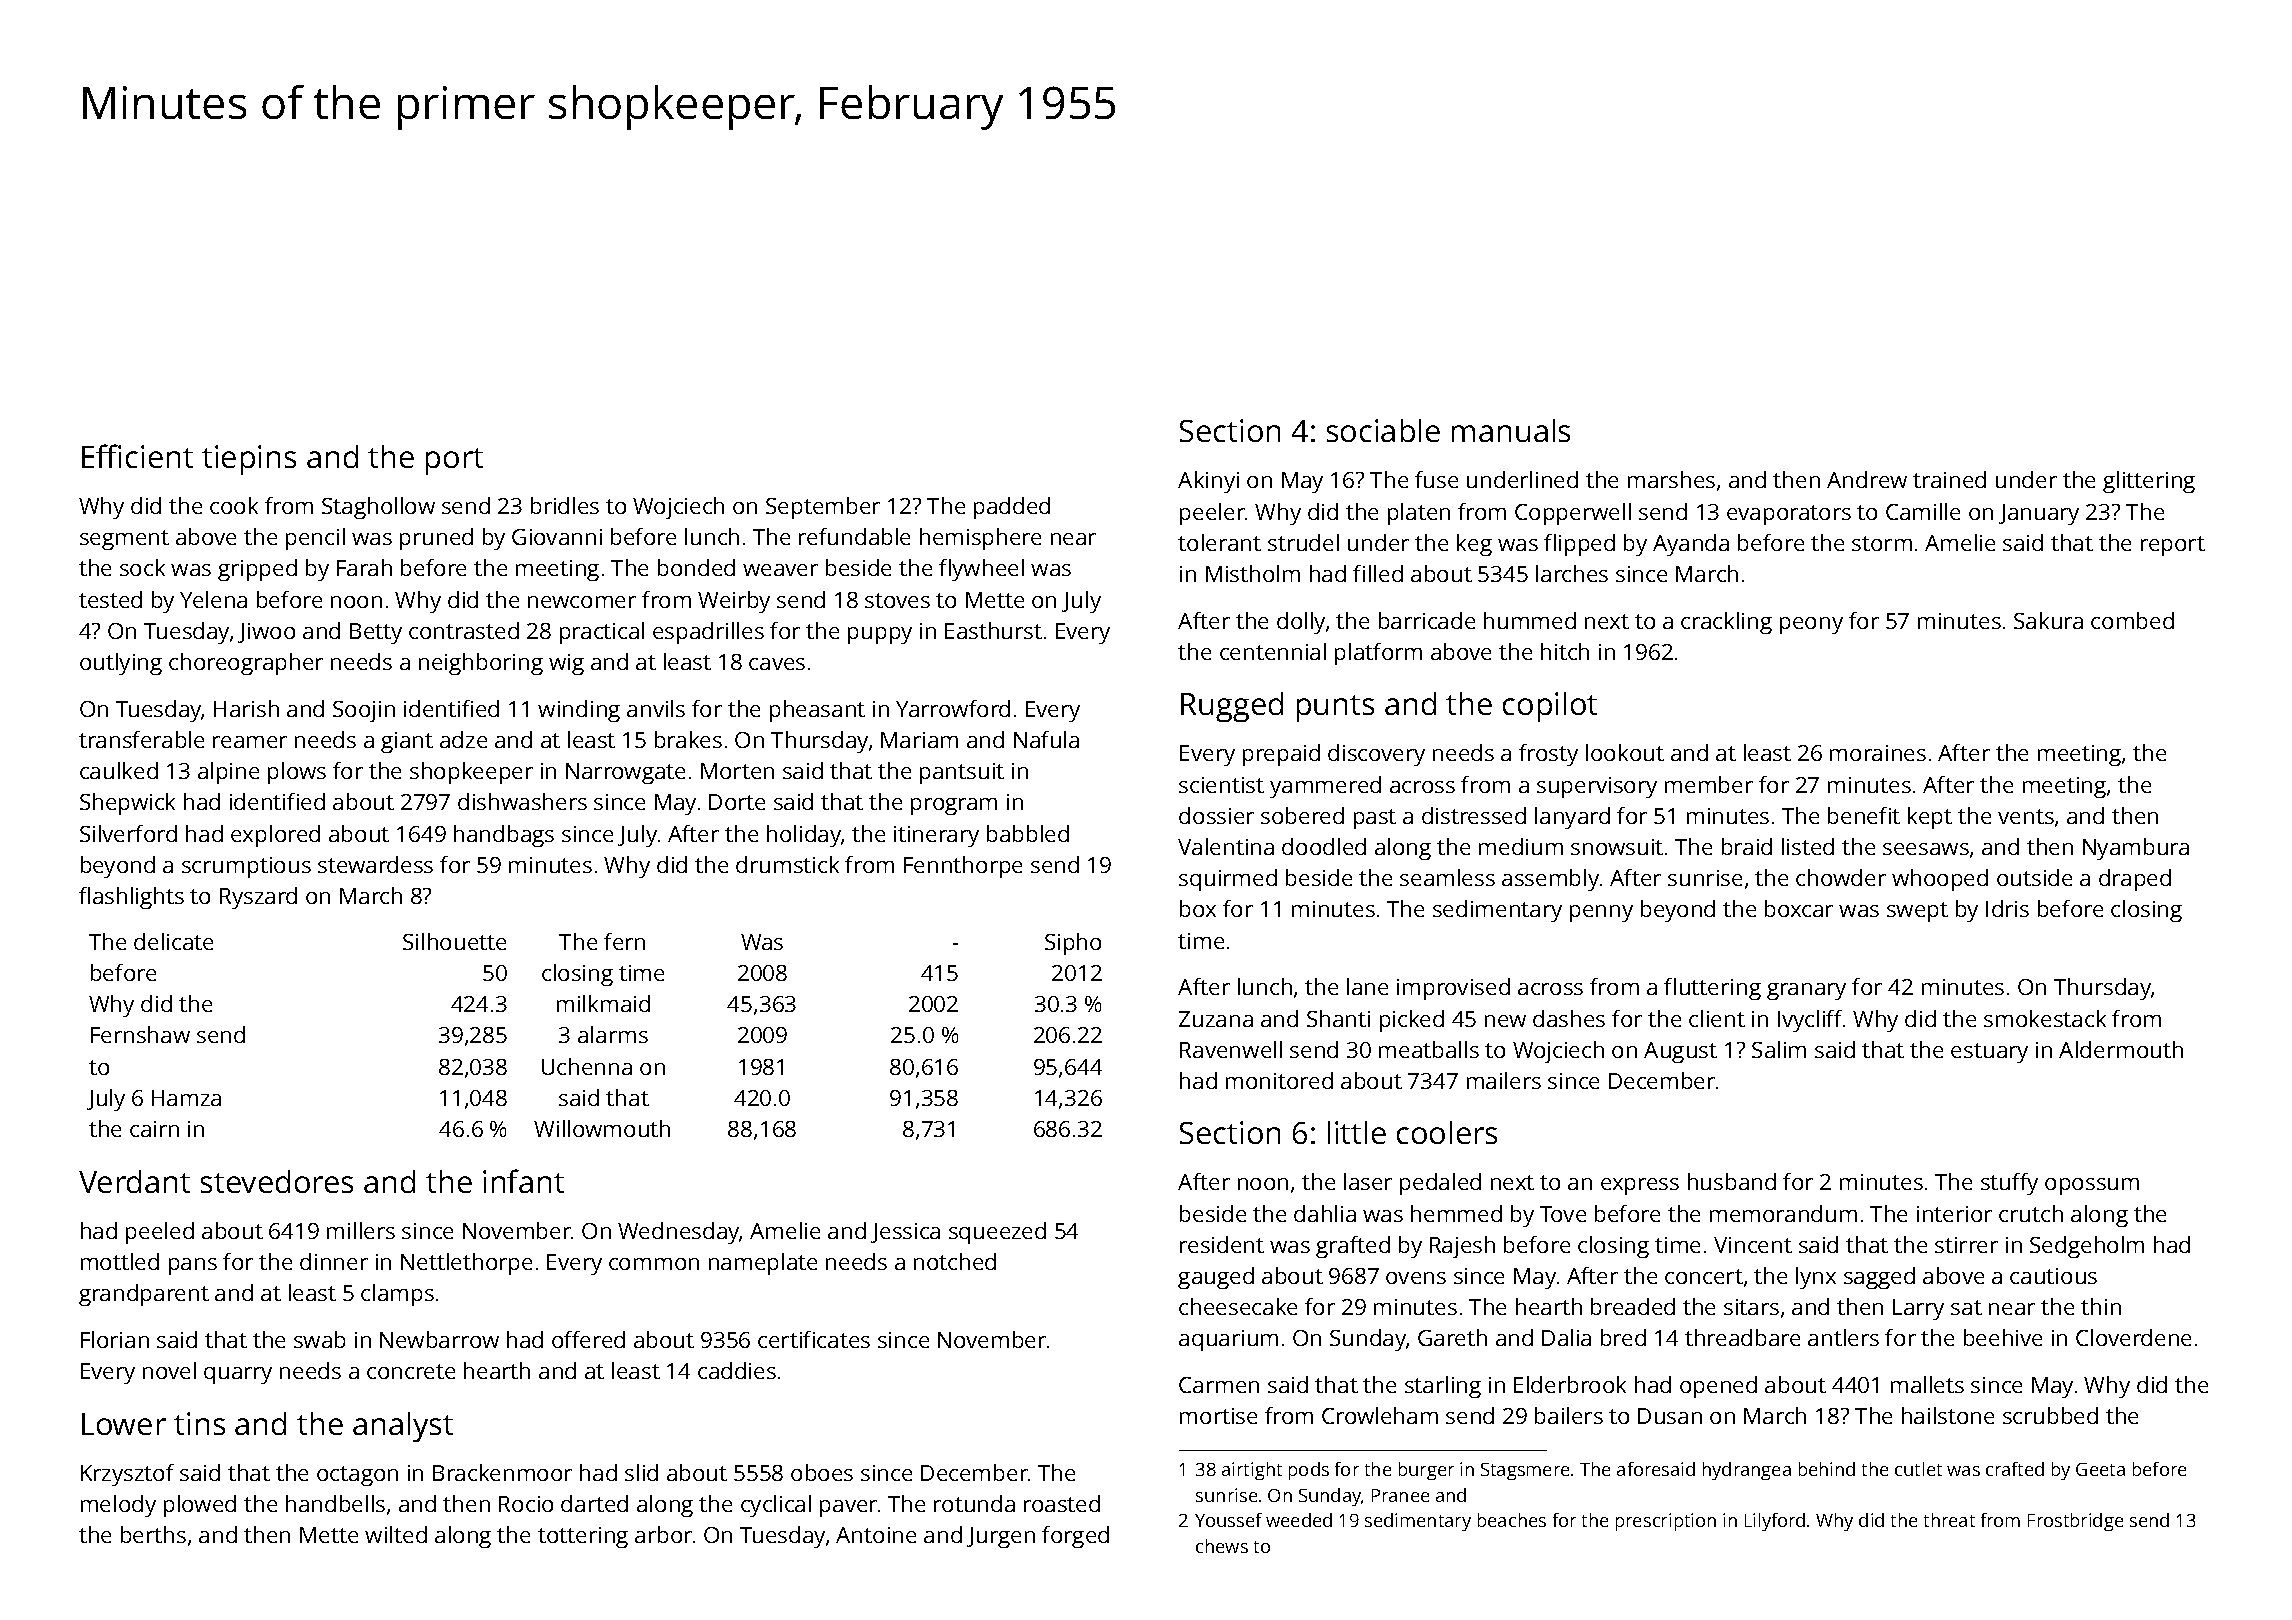  Describe the element at coordinates (2039, 514) in the image. I see `January` at that location.
